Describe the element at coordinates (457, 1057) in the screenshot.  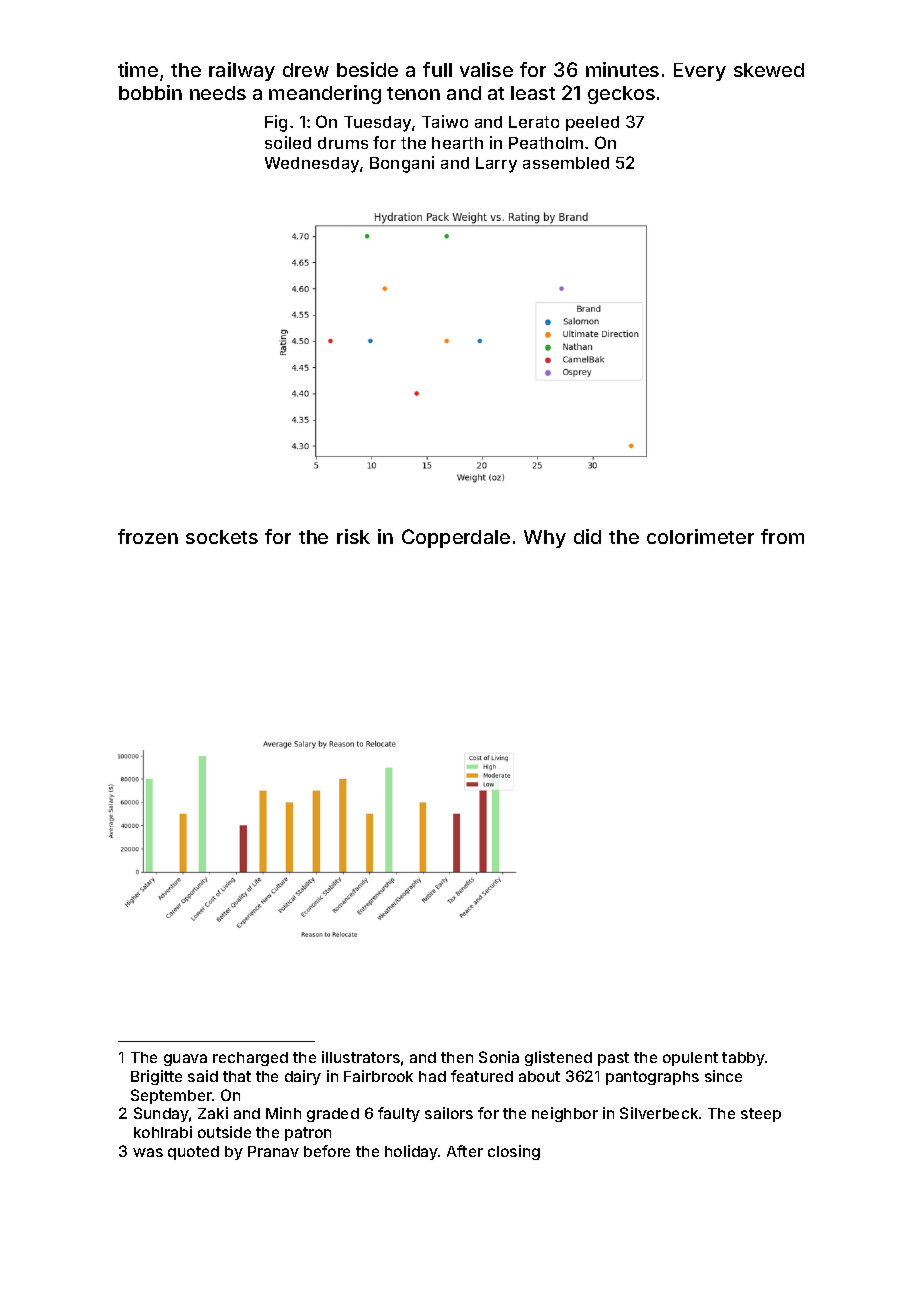
I see `then` at that location.
